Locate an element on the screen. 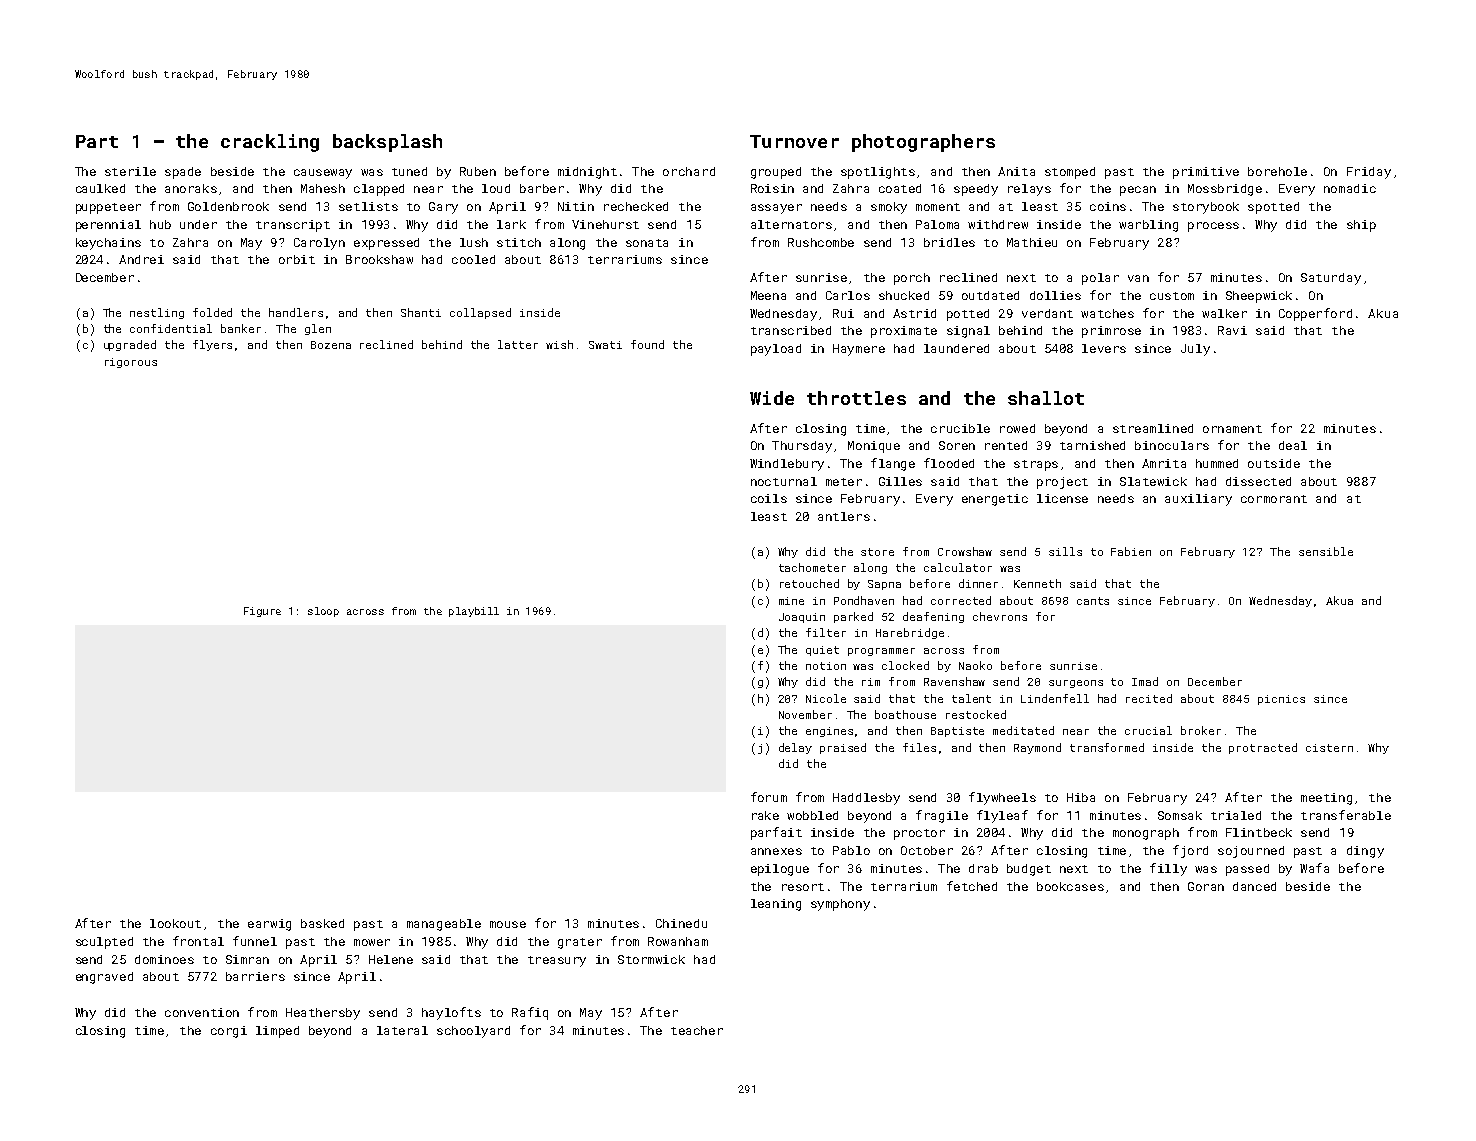 This screenshot has width=1476, height=1141. polar is located at coordinates (1100, 279).
